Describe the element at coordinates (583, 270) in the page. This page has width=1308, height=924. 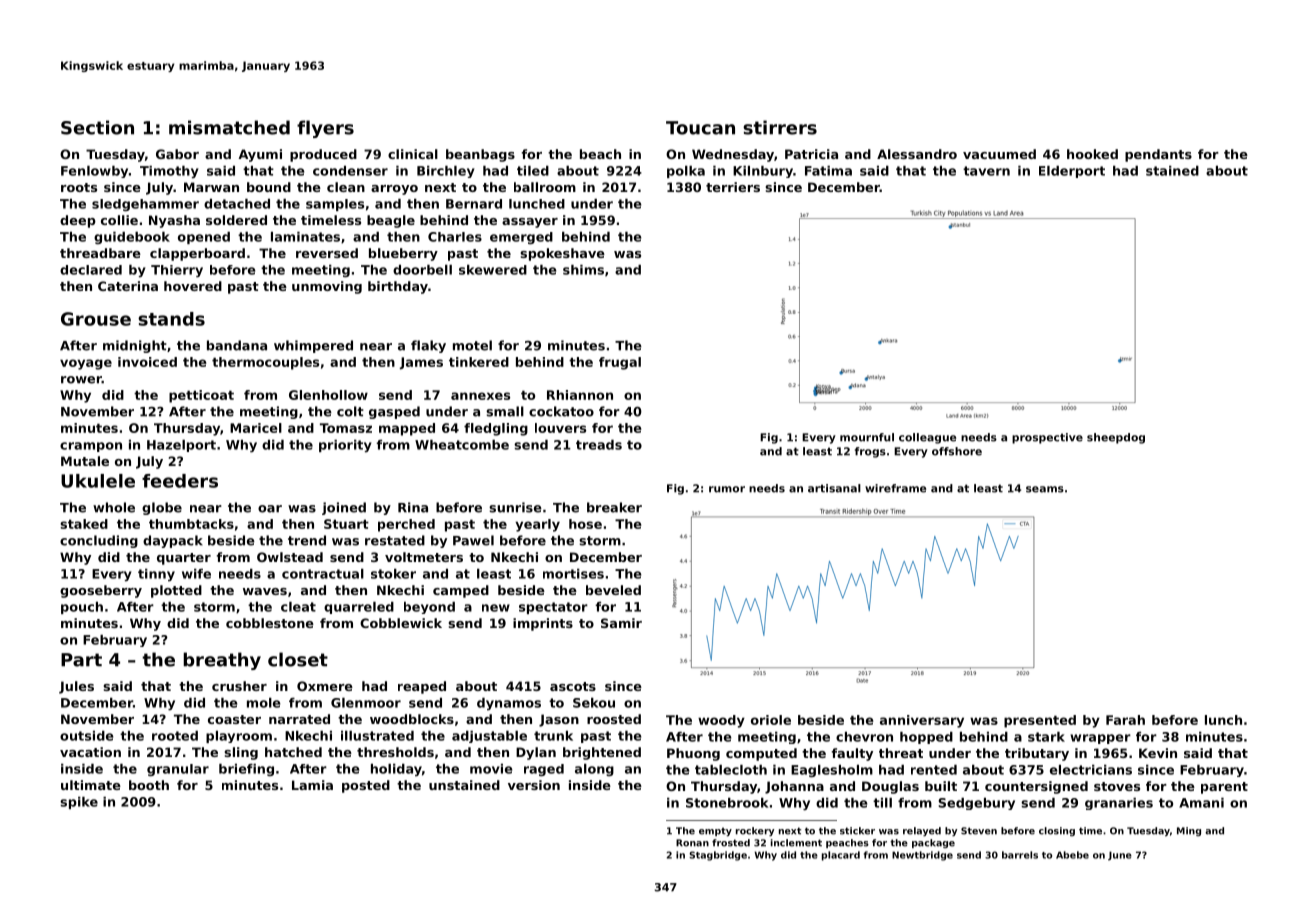
I see `shims` at that location.
